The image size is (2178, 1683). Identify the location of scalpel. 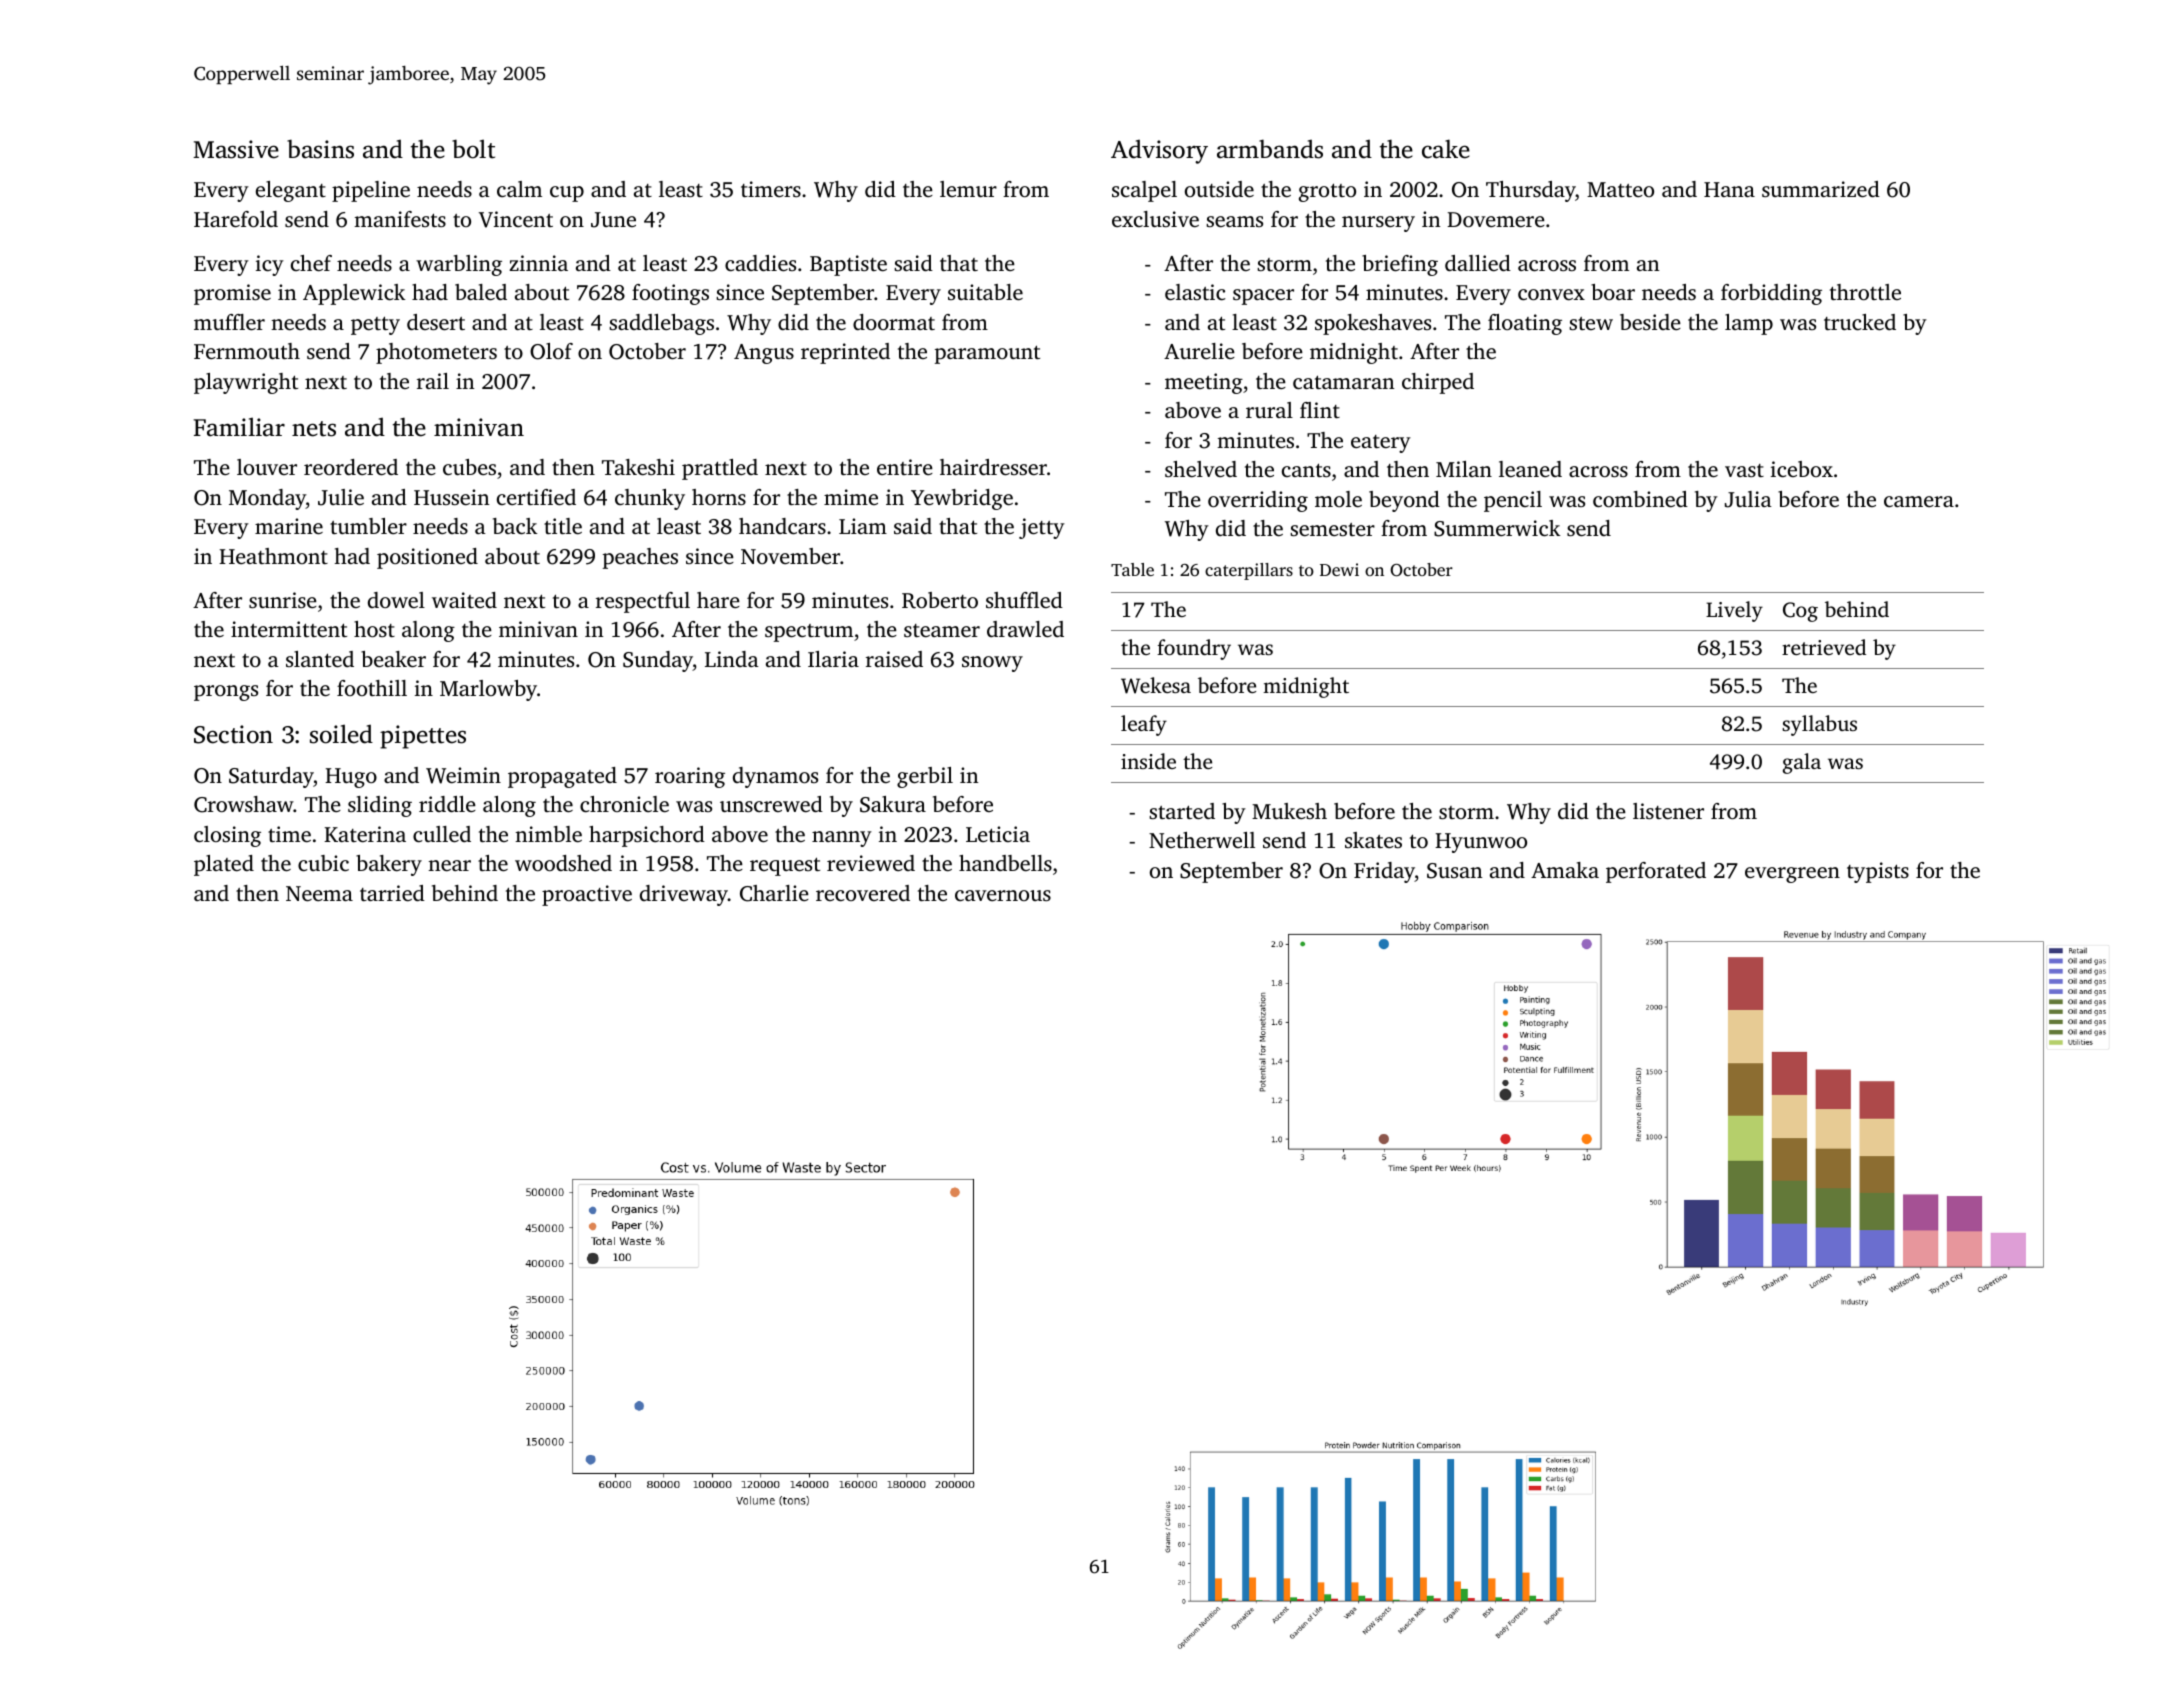
(1144, 191).
